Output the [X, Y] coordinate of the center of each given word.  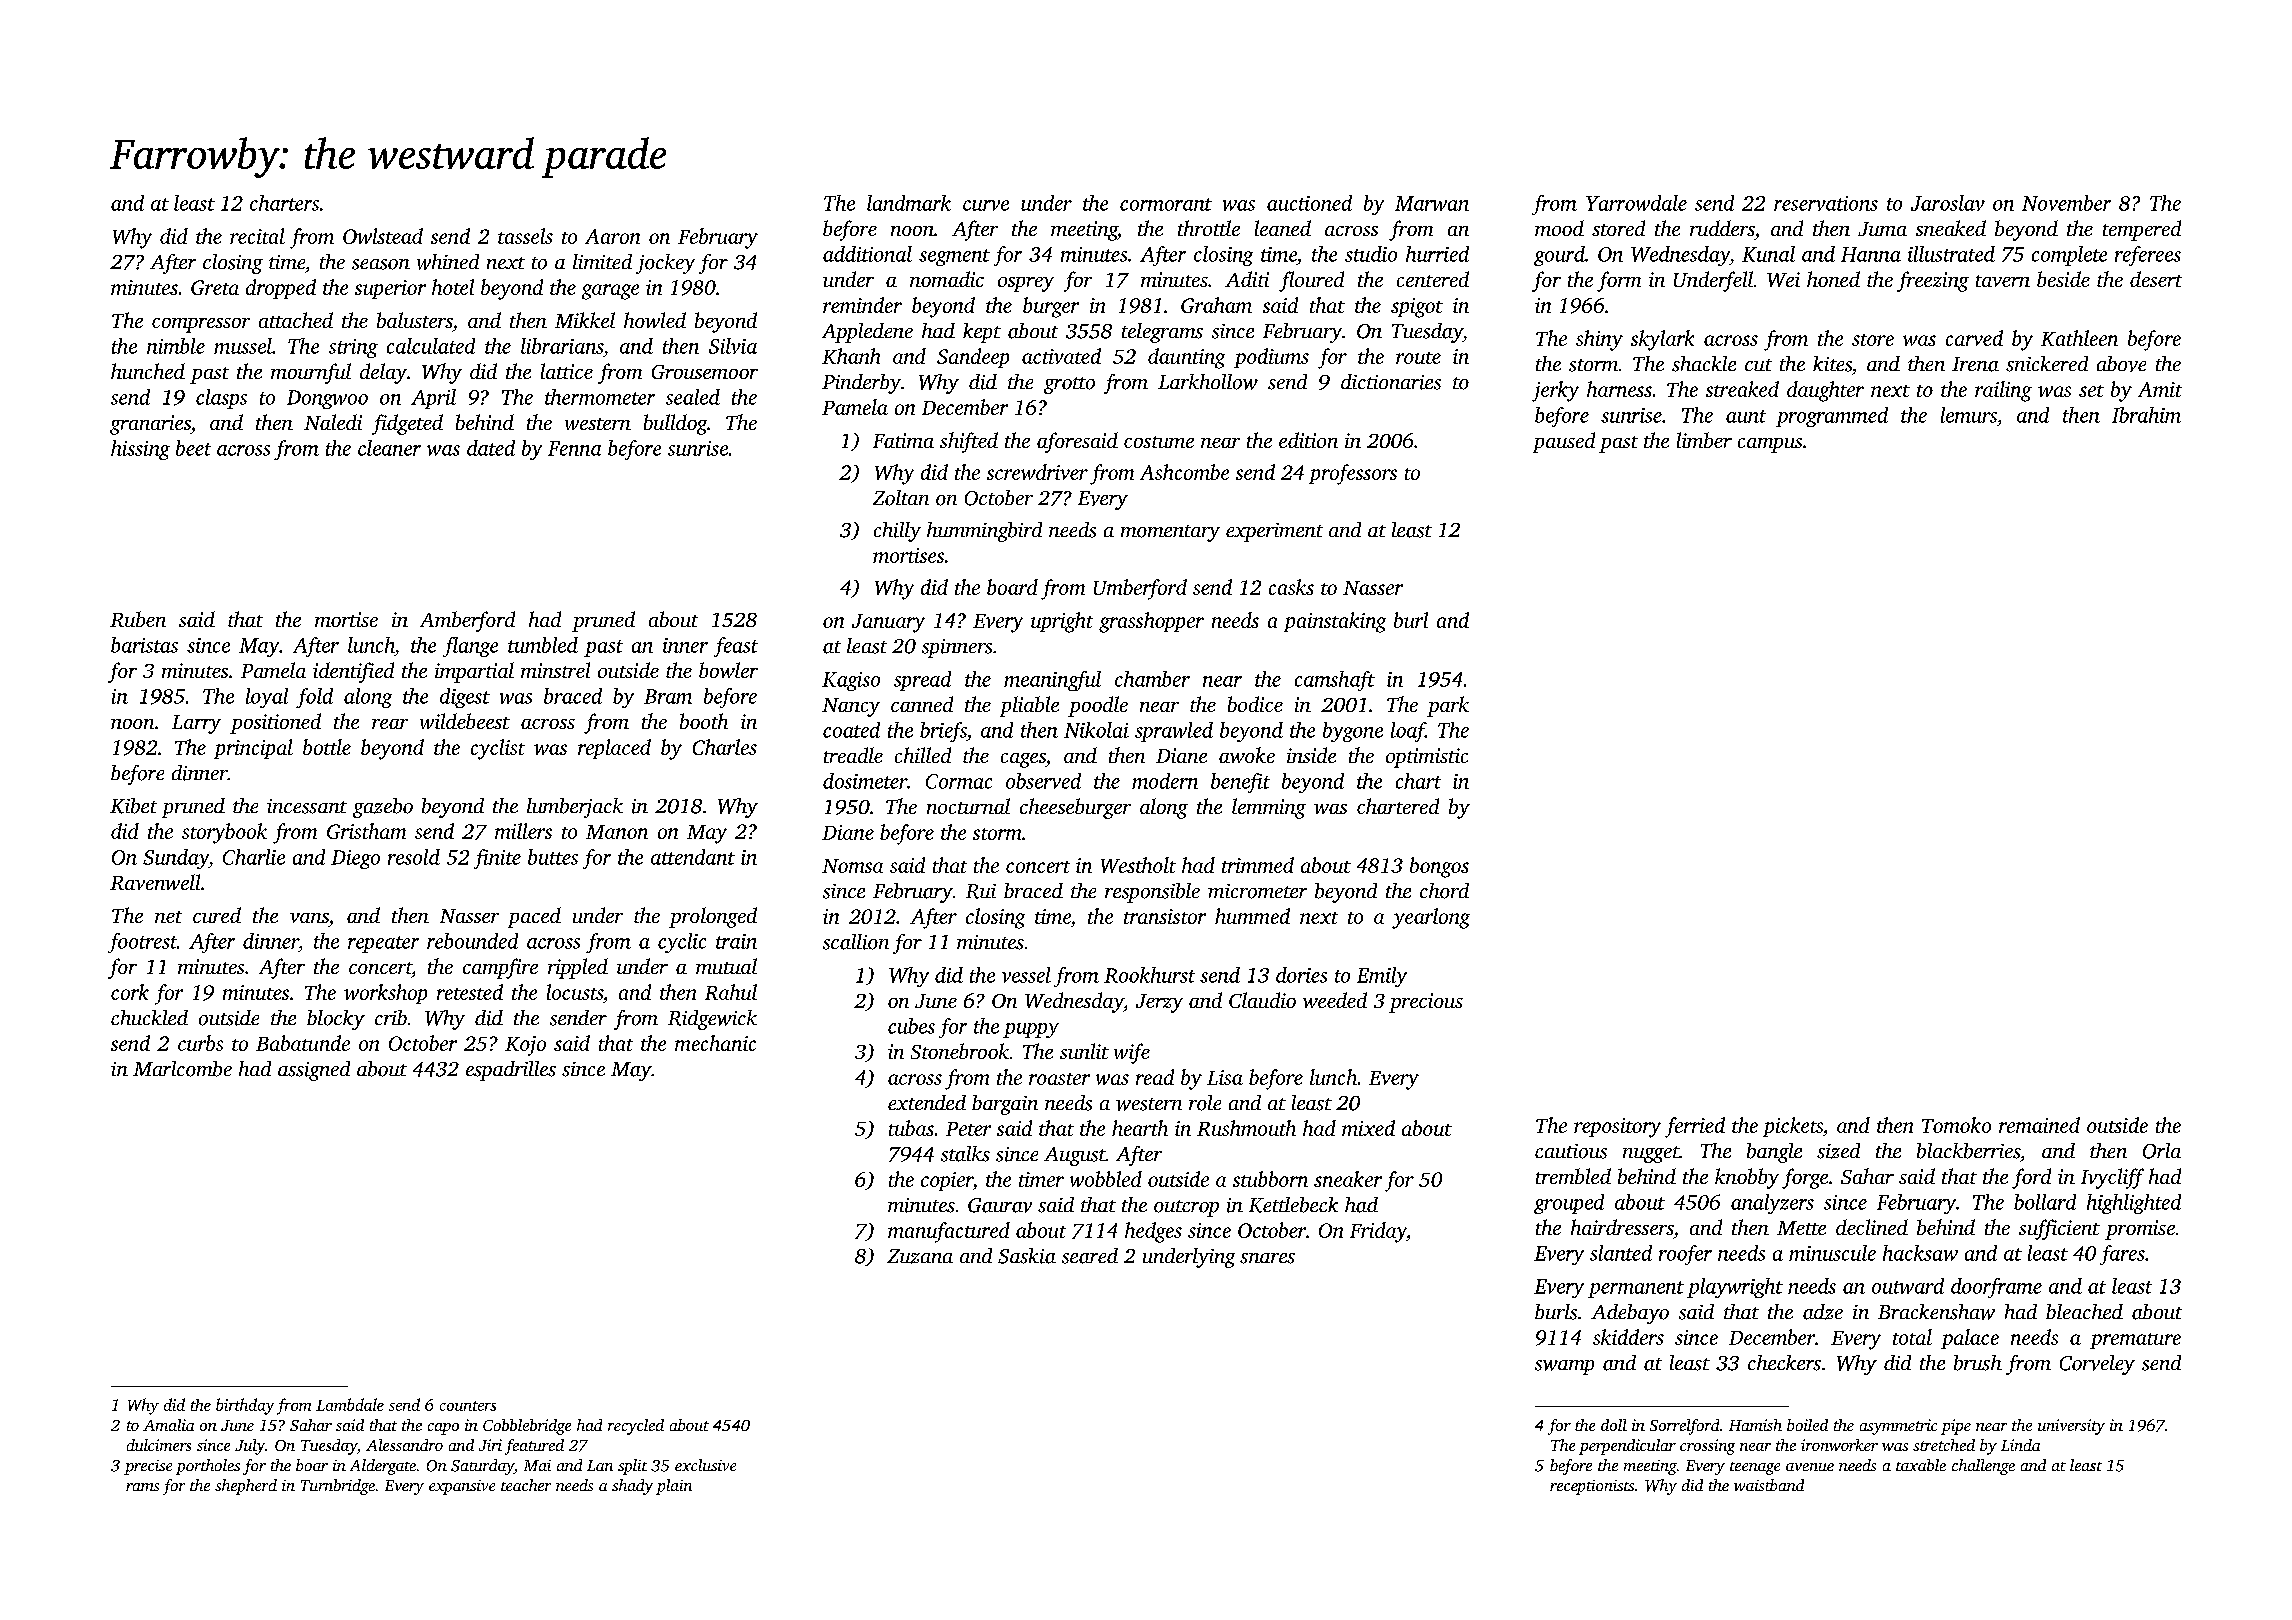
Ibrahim [2146, 415]
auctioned [1309, 203]
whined [448, 262]
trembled [1573, 1176]
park [1448, 706]
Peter [968, 1129]
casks [1291, 587]
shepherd [246, 1487]
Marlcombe [182, 1069]
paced [534, 917]
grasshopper [1151, 622]
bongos [1439, 867]
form [1619, 281]
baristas [144, 645]
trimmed [1258, 865]
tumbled [543, 645]
